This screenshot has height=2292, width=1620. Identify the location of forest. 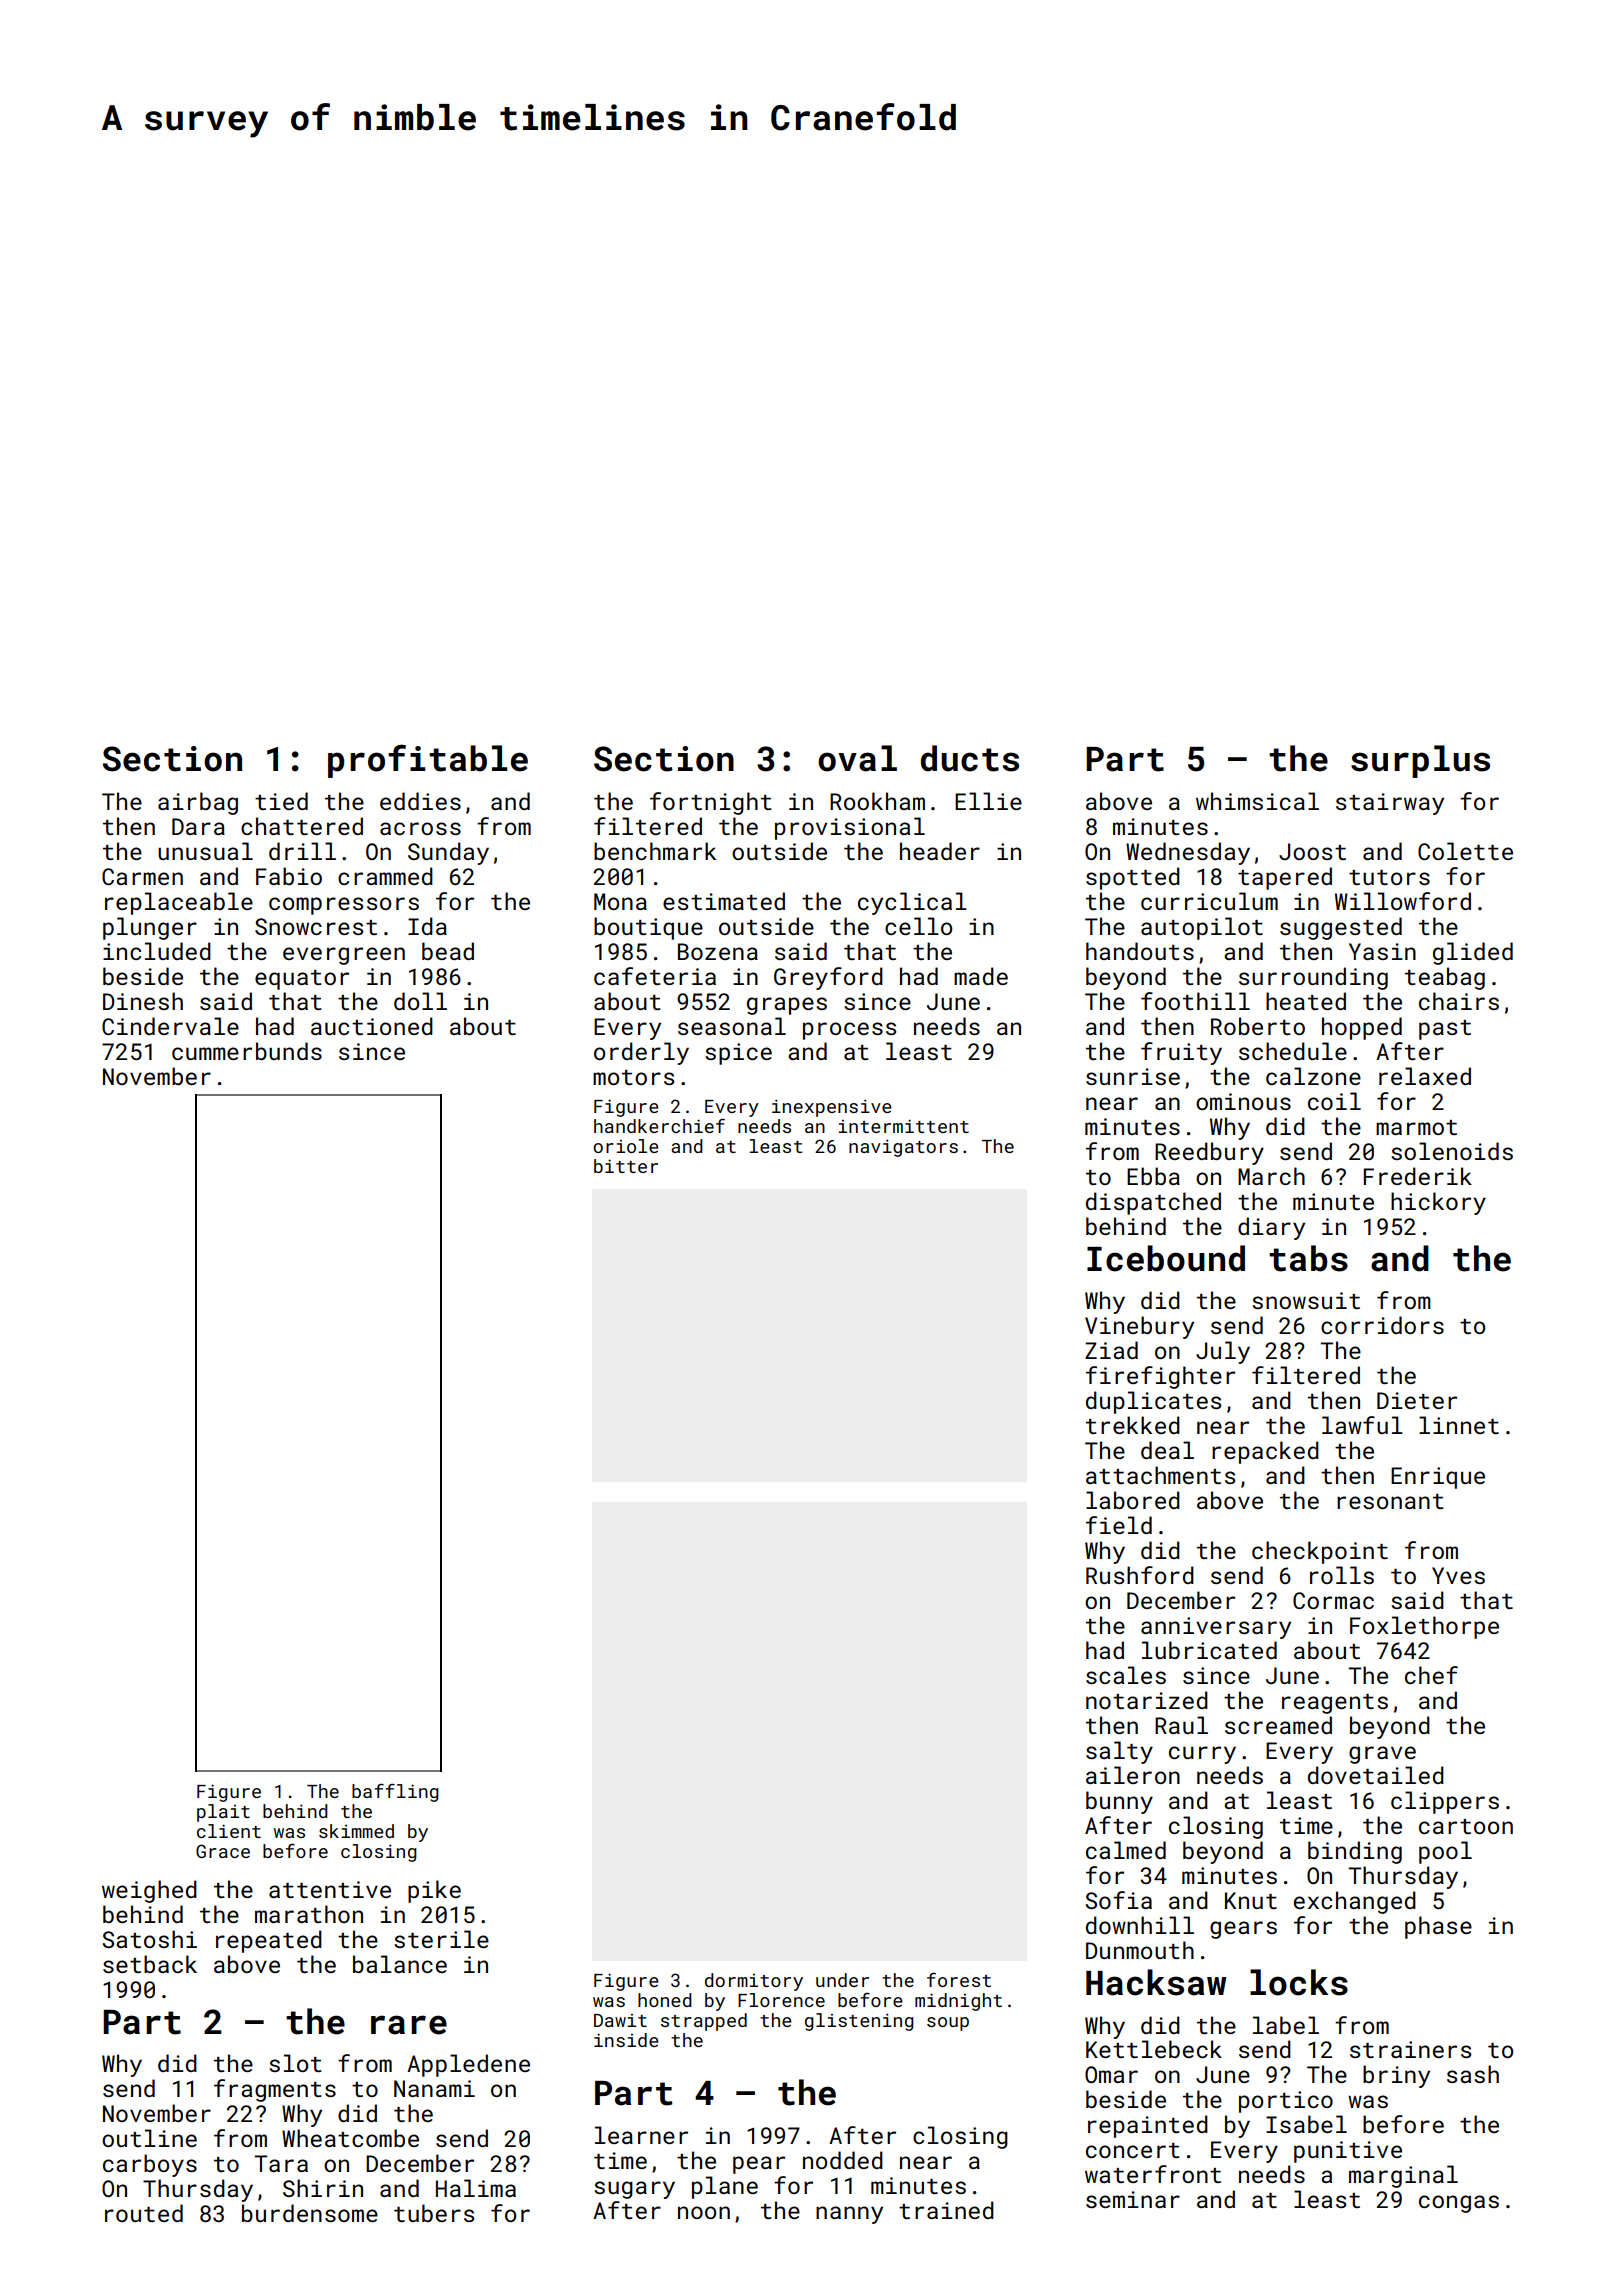
(959, 1979).
